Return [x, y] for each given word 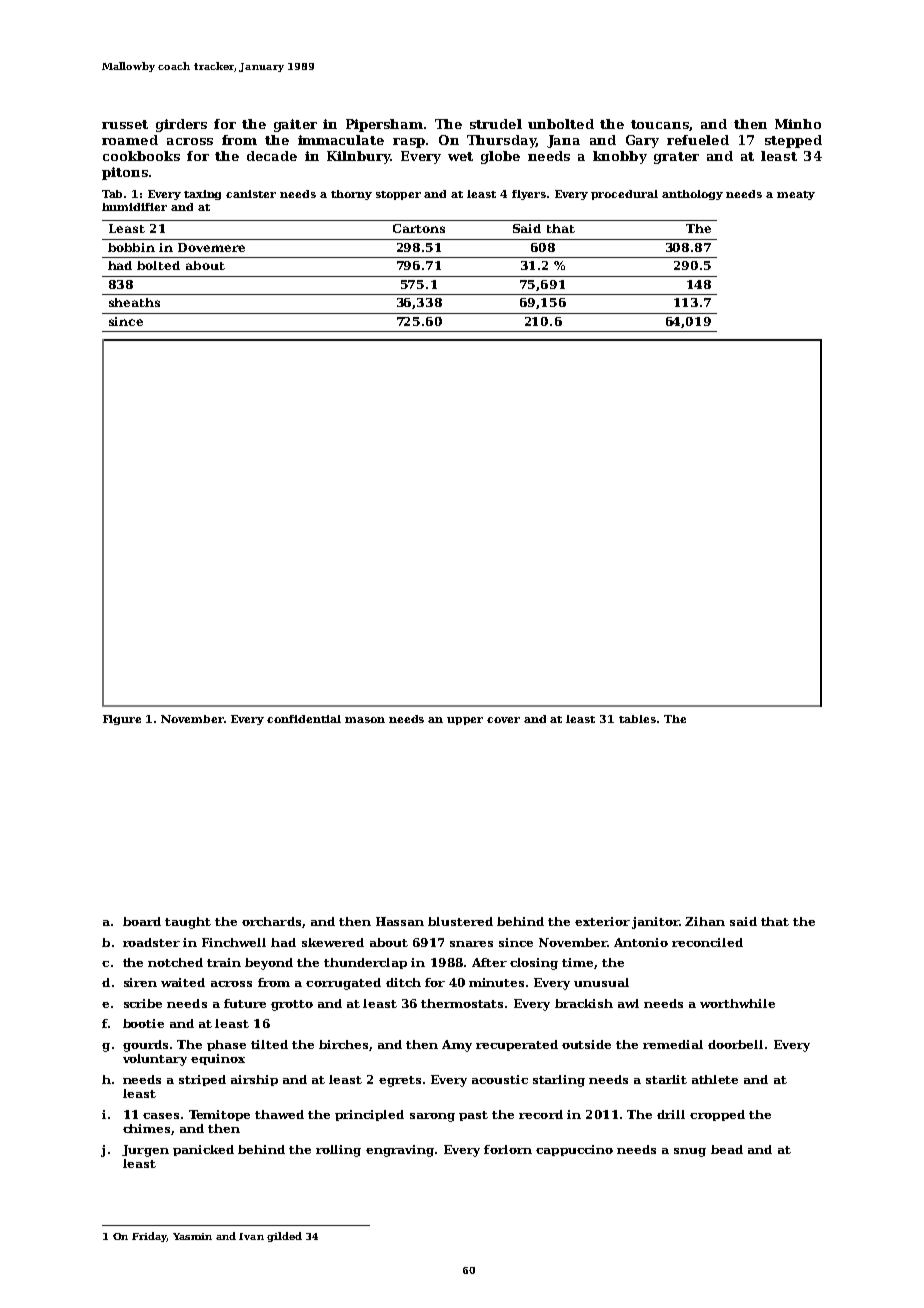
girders [181, 125]
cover [503, 720]
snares [471, 944]
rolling [338, 1151]
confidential [304, 719]
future [245, 1003]
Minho [798, 124]
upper [465, 721]
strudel [496, 124]
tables [637, 719]
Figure [122, 720]
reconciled [707, 942]
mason [365, 720]
